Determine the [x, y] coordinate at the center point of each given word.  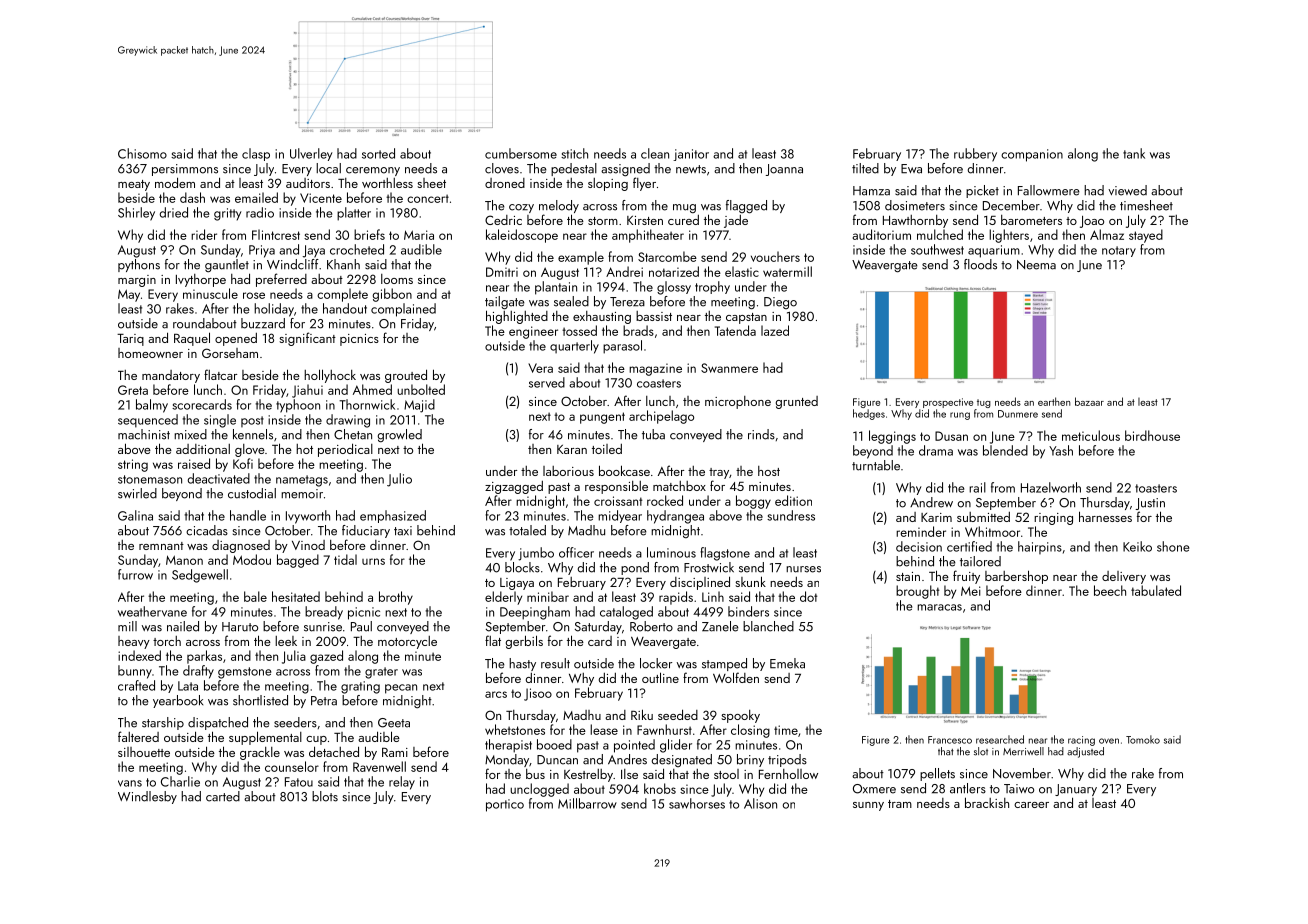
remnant [161, 546]
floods [980, 264]
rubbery [975, 155]
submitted [983, 517]
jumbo [536, 554]
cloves [502, 168]
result [555, 663]
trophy [712, 287]
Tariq [130, 340]
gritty [227, 214]
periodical [345, 450]
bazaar [1089, 401]
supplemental [265, 738]
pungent [602, 418]
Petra [324, 701]
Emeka [787, 663]
